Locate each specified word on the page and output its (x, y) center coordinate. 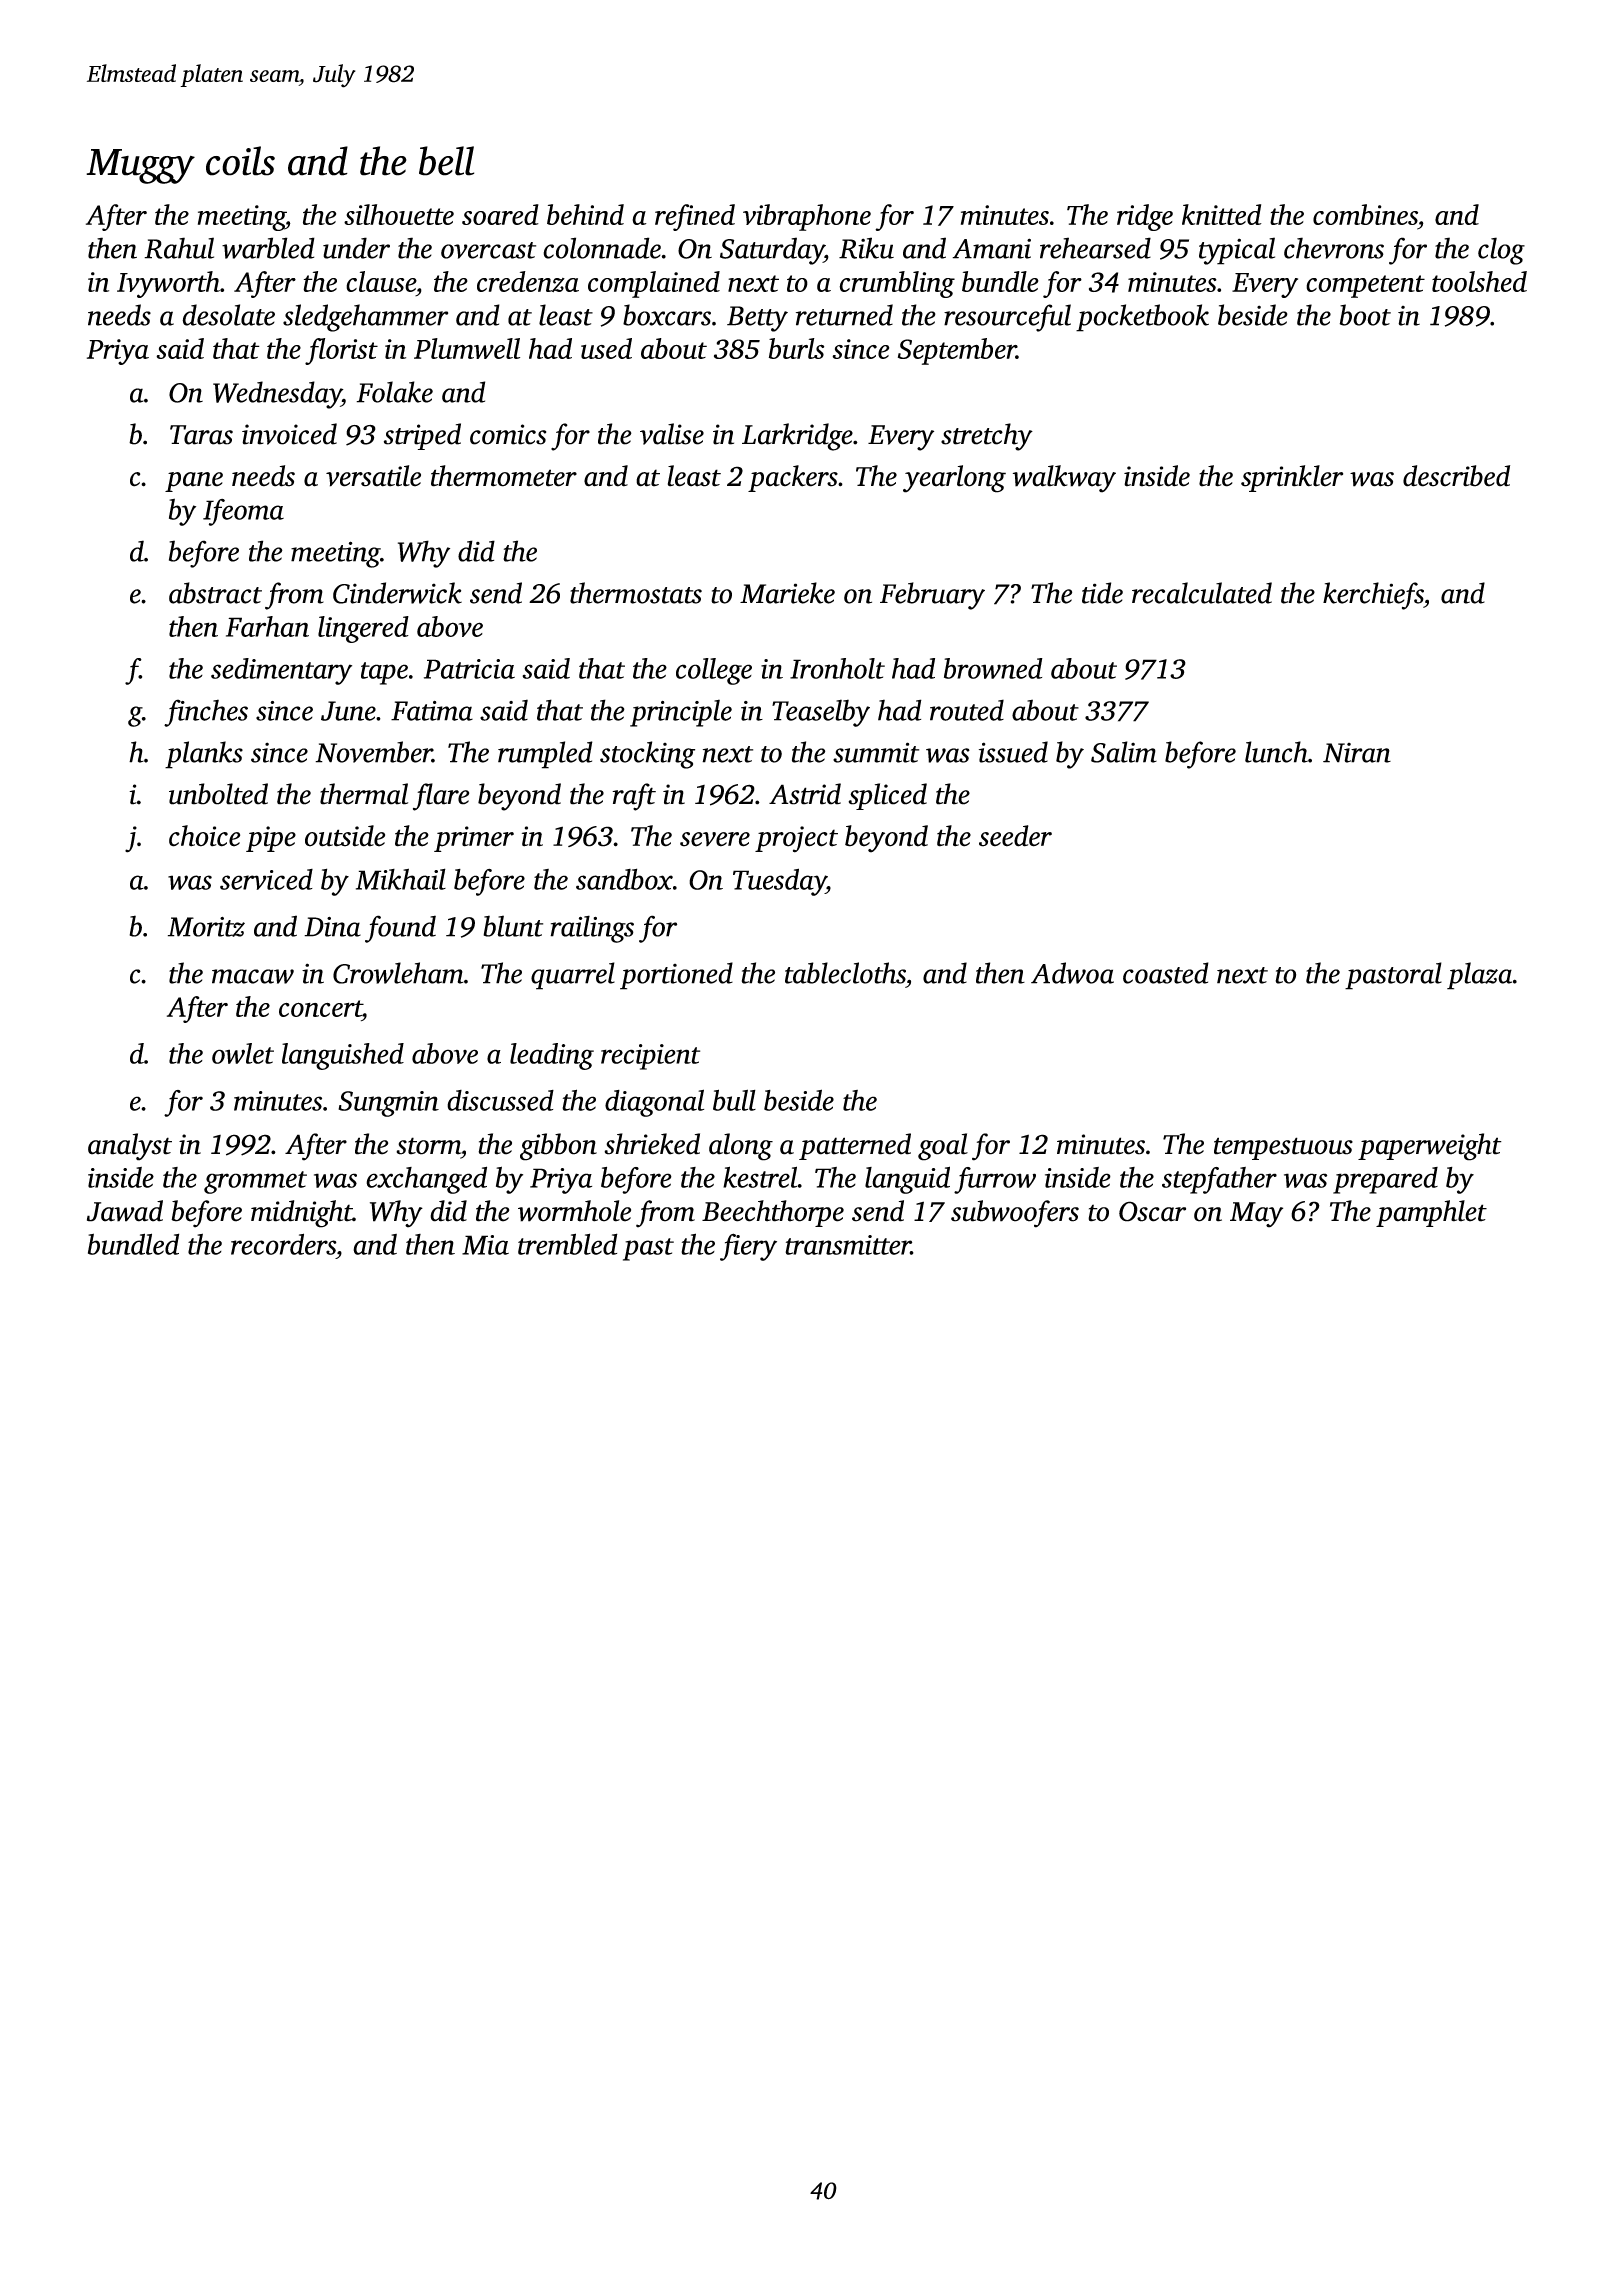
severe (715, 839)
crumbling (897, 284)
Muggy (140, 166)
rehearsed (1095, 248)
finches (206, 713)
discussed (500, 1100)
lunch (1276, 752)
